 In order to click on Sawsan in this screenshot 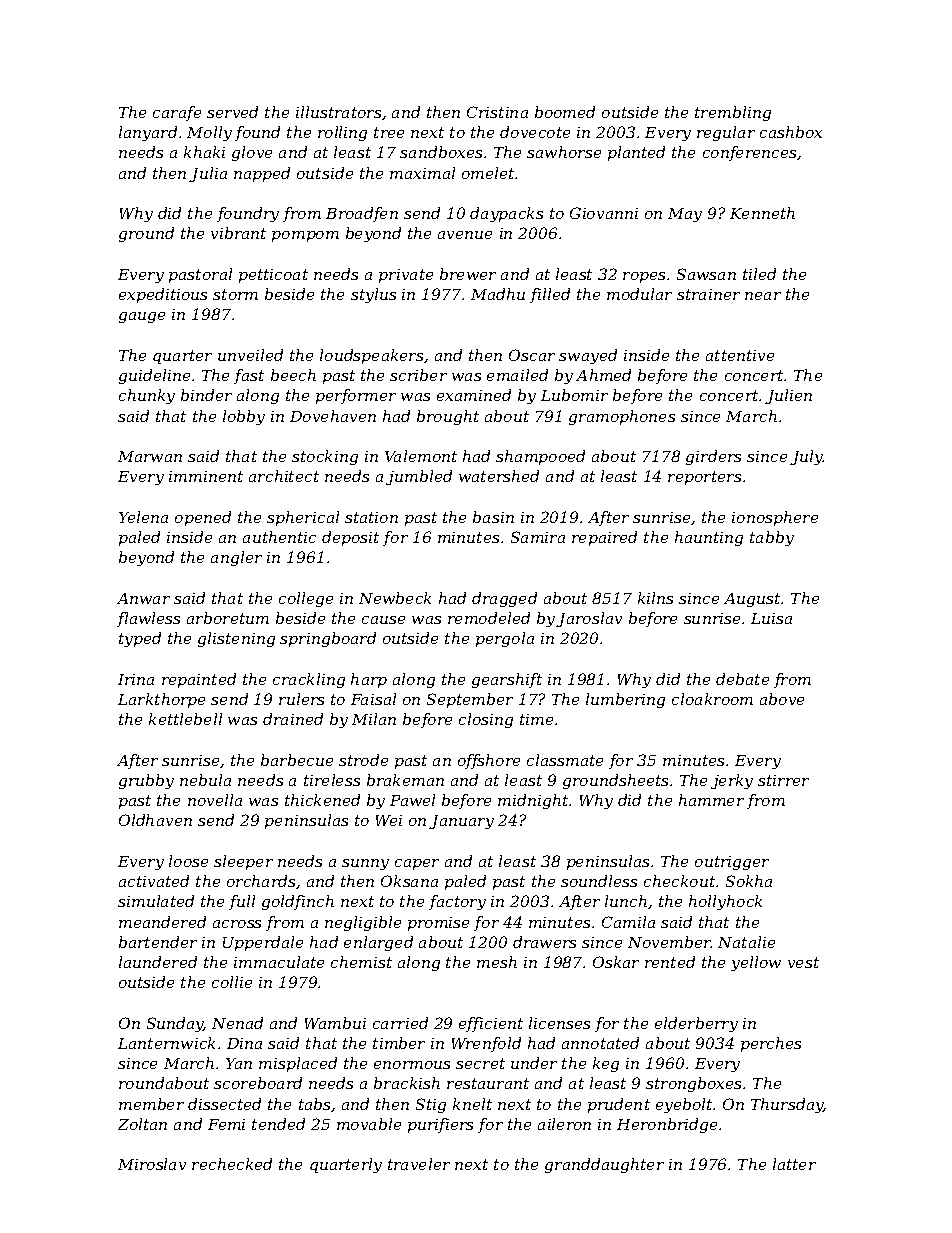, I will do `click(706, 274)`.
